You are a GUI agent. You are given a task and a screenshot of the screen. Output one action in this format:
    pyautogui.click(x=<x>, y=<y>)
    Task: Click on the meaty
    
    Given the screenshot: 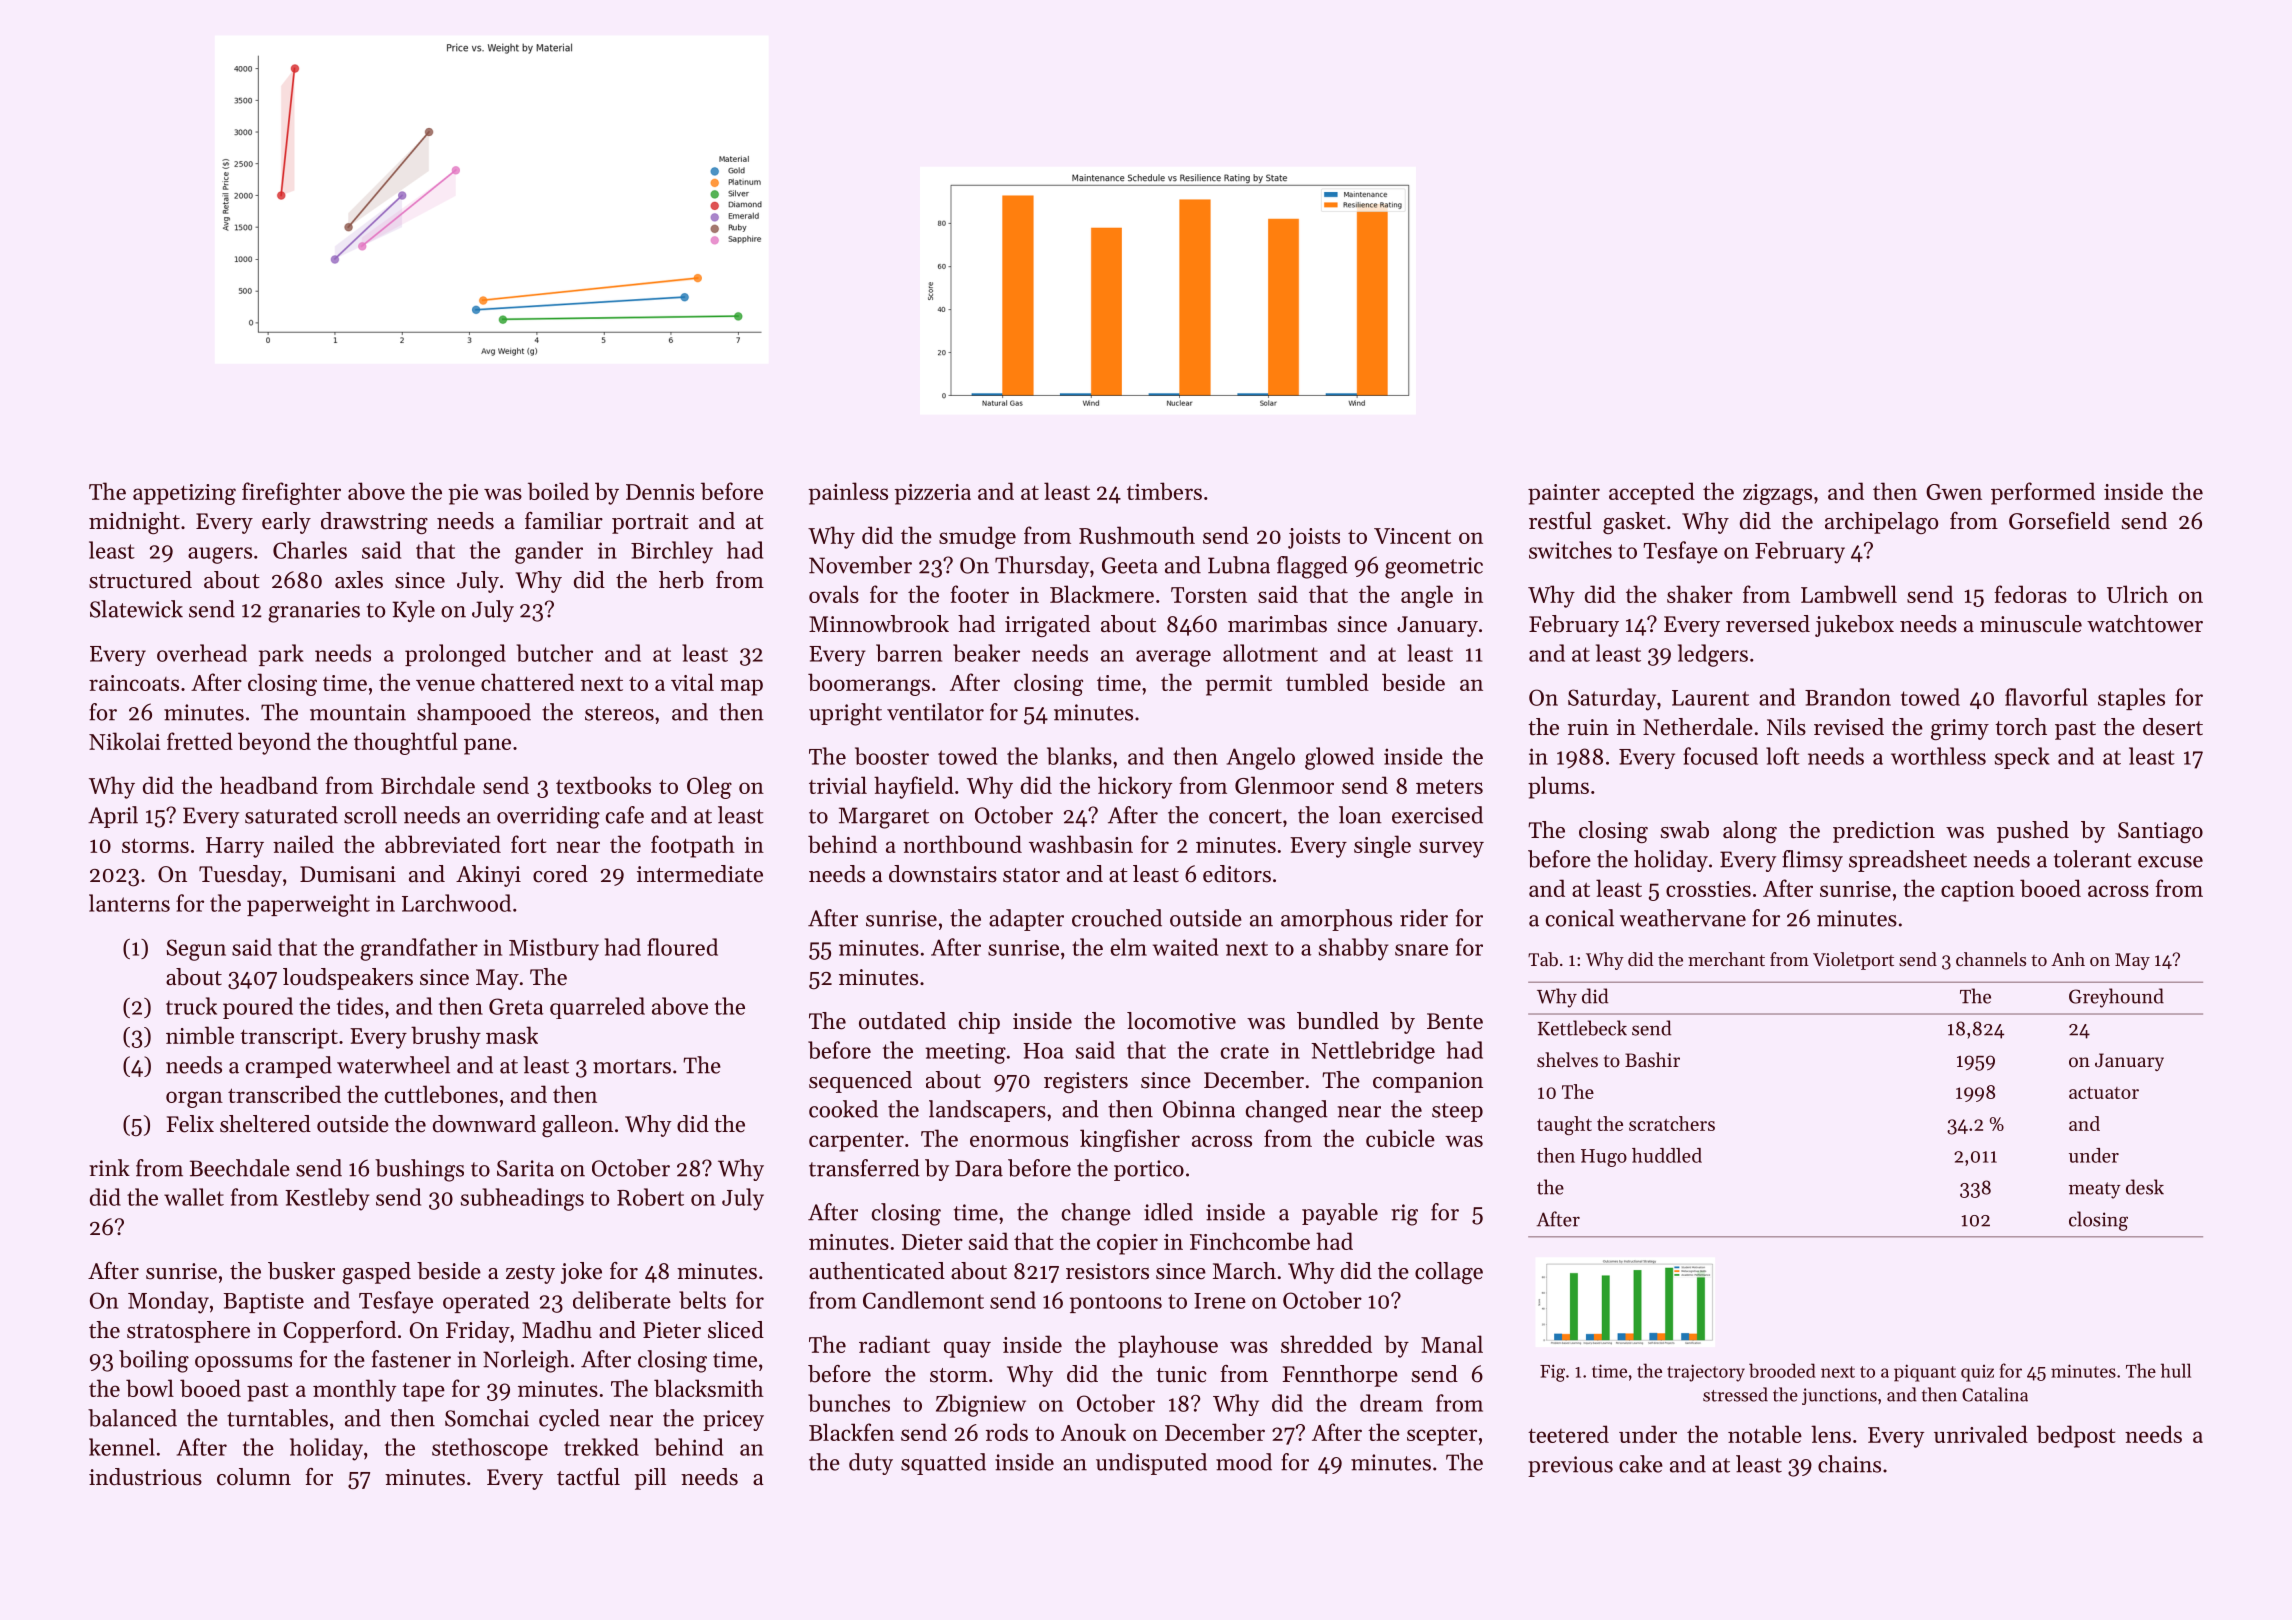 What is the action you would take?
    pyautogui.click(x=2095, y=1190)
